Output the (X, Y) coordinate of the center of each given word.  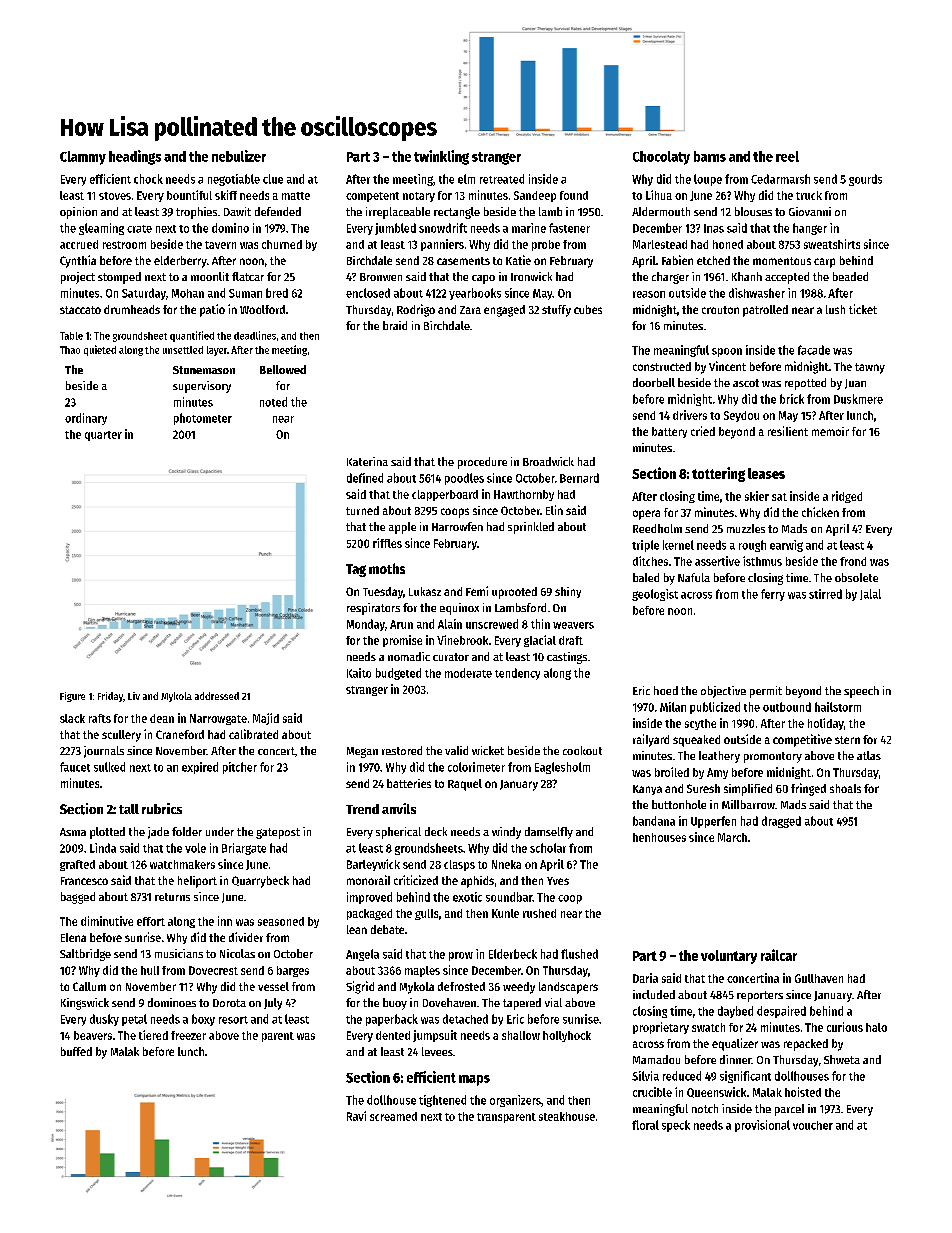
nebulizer (239, 156)
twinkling (441, 157)
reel (787, 156)
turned (362, 510)
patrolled (765, 311)
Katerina (367, 461)
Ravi (356, 1116)
